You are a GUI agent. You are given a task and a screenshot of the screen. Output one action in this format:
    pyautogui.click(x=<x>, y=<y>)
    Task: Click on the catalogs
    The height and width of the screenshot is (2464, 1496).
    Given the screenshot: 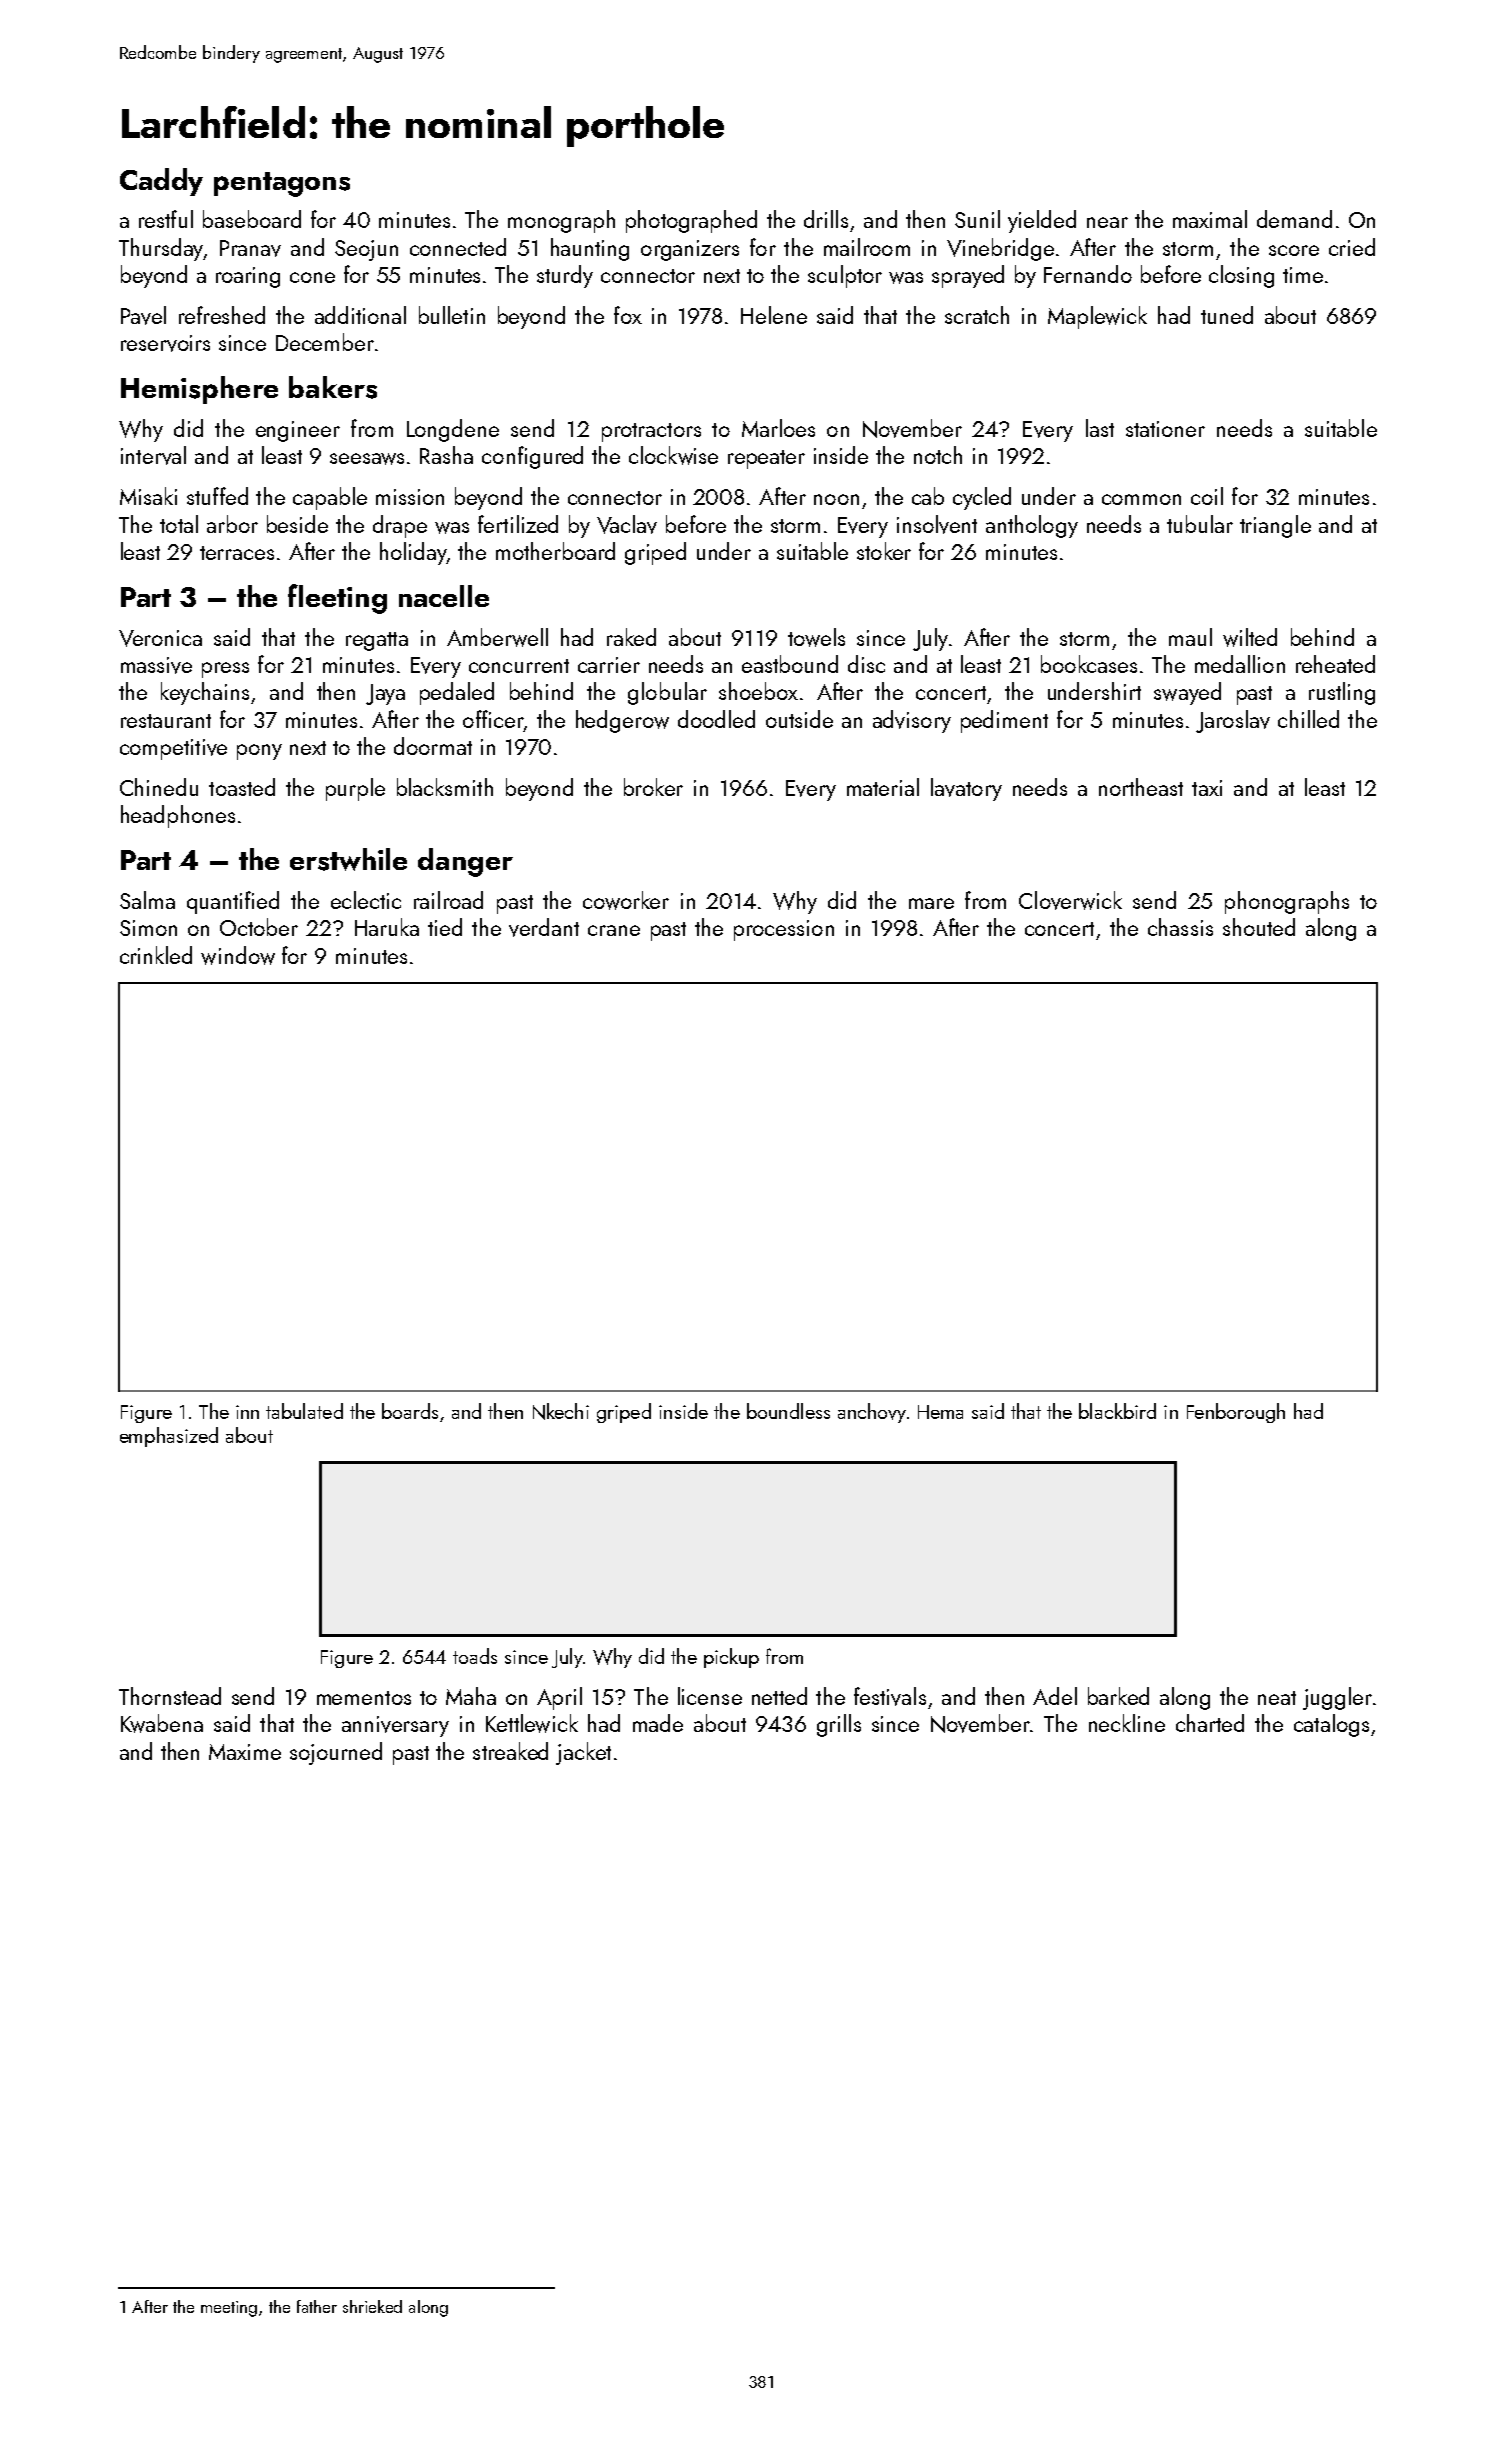 What is the action you would take?
    pyautogui.click(x=1331, y=1725)
